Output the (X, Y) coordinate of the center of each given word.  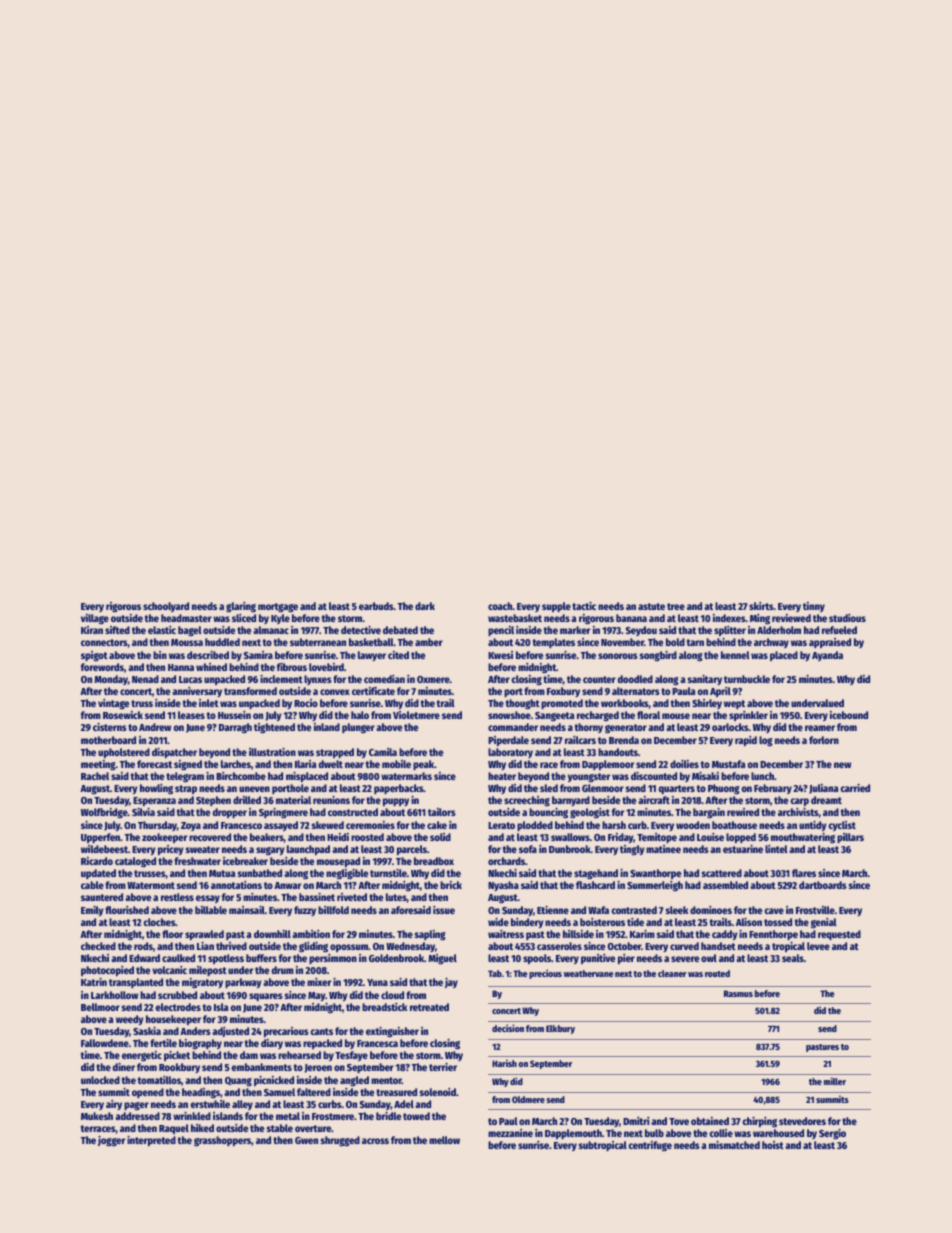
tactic (584, 606)
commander (513, 727)
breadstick (384, 1007)
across (375, 1141)
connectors (104, 642)
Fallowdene (105, 1043)
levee (818, 946)
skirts (761, 606)
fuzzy (305, 911)
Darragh (235, 728)
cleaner (672, 973)
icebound (849, 715)
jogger (111, 1141)
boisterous (602, 922)
